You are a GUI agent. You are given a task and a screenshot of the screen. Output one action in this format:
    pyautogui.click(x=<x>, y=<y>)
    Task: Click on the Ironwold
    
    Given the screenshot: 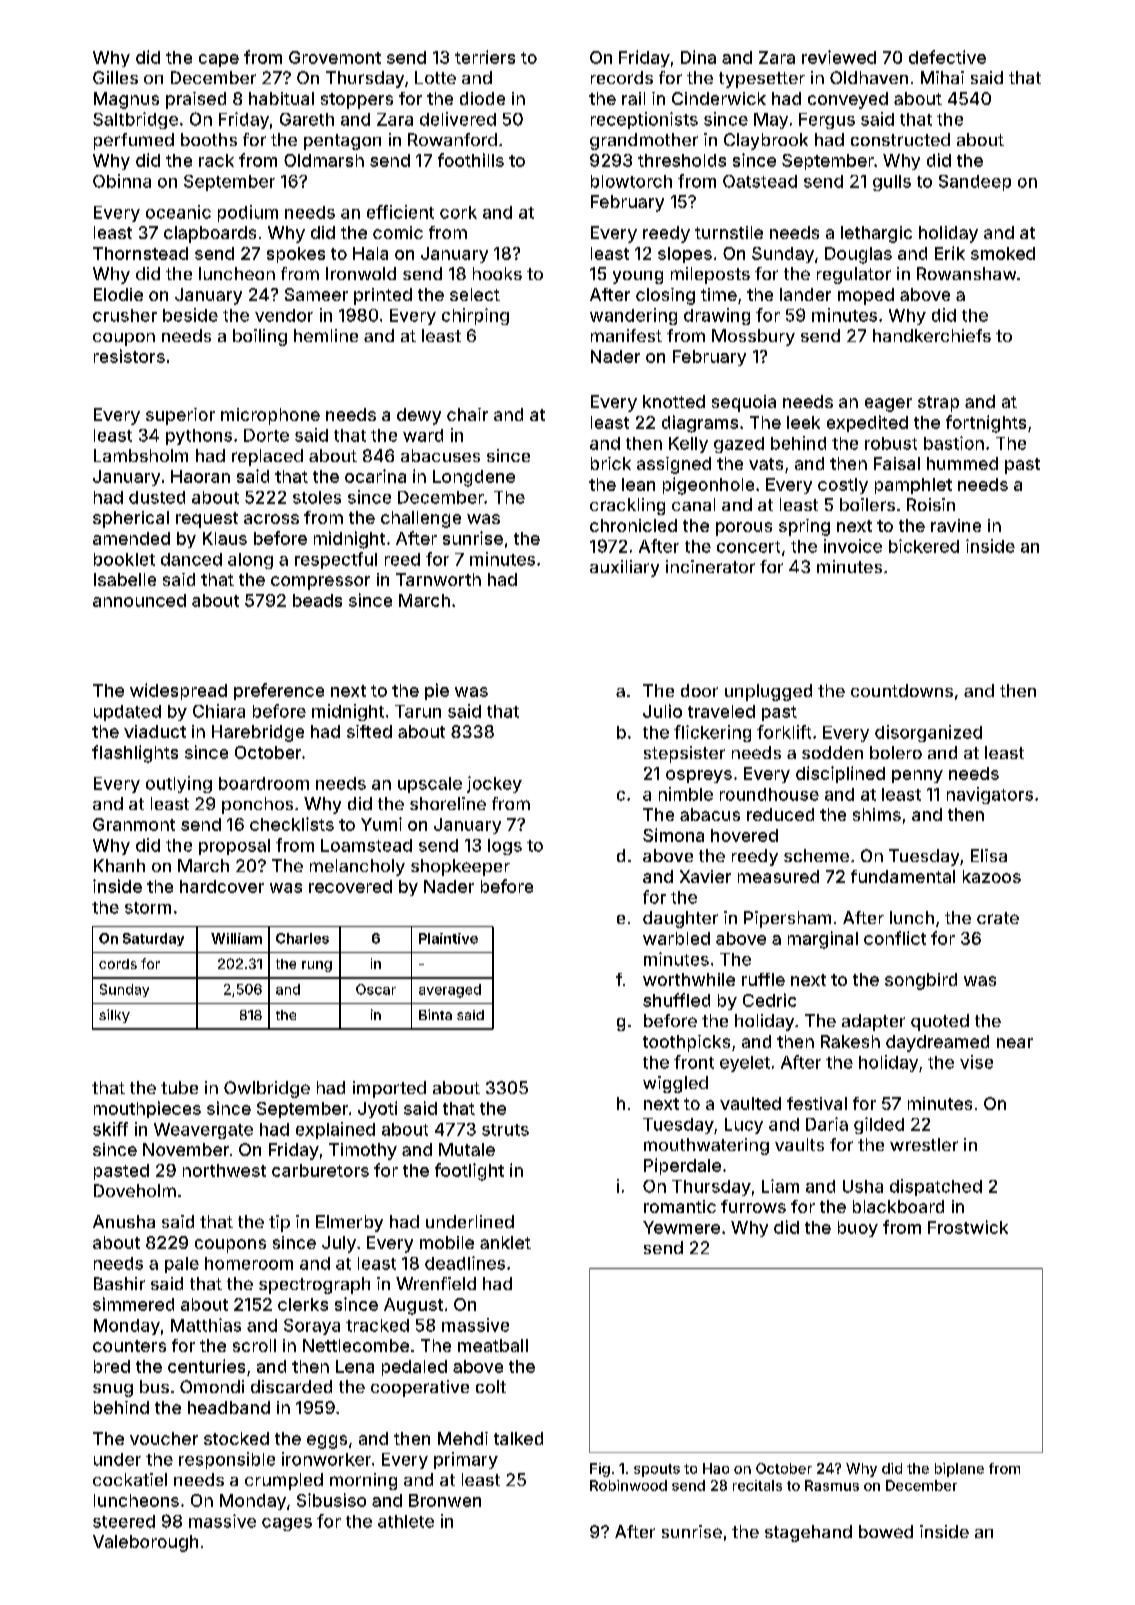 What is the action you would take?
    pyautogui.click(x=361, y=273)
